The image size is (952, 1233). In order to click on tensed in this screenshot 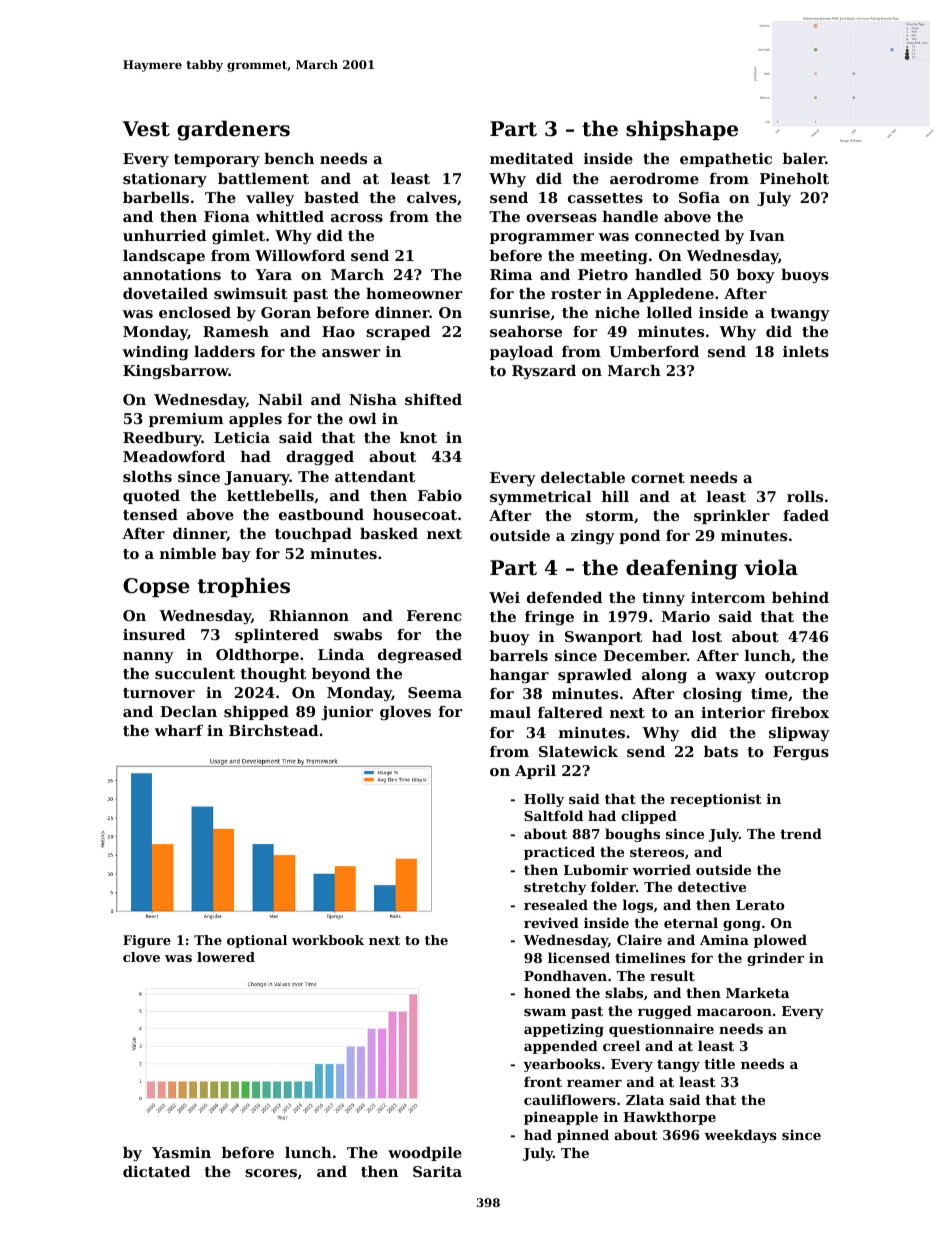, I will do `click(150, 514)`.
